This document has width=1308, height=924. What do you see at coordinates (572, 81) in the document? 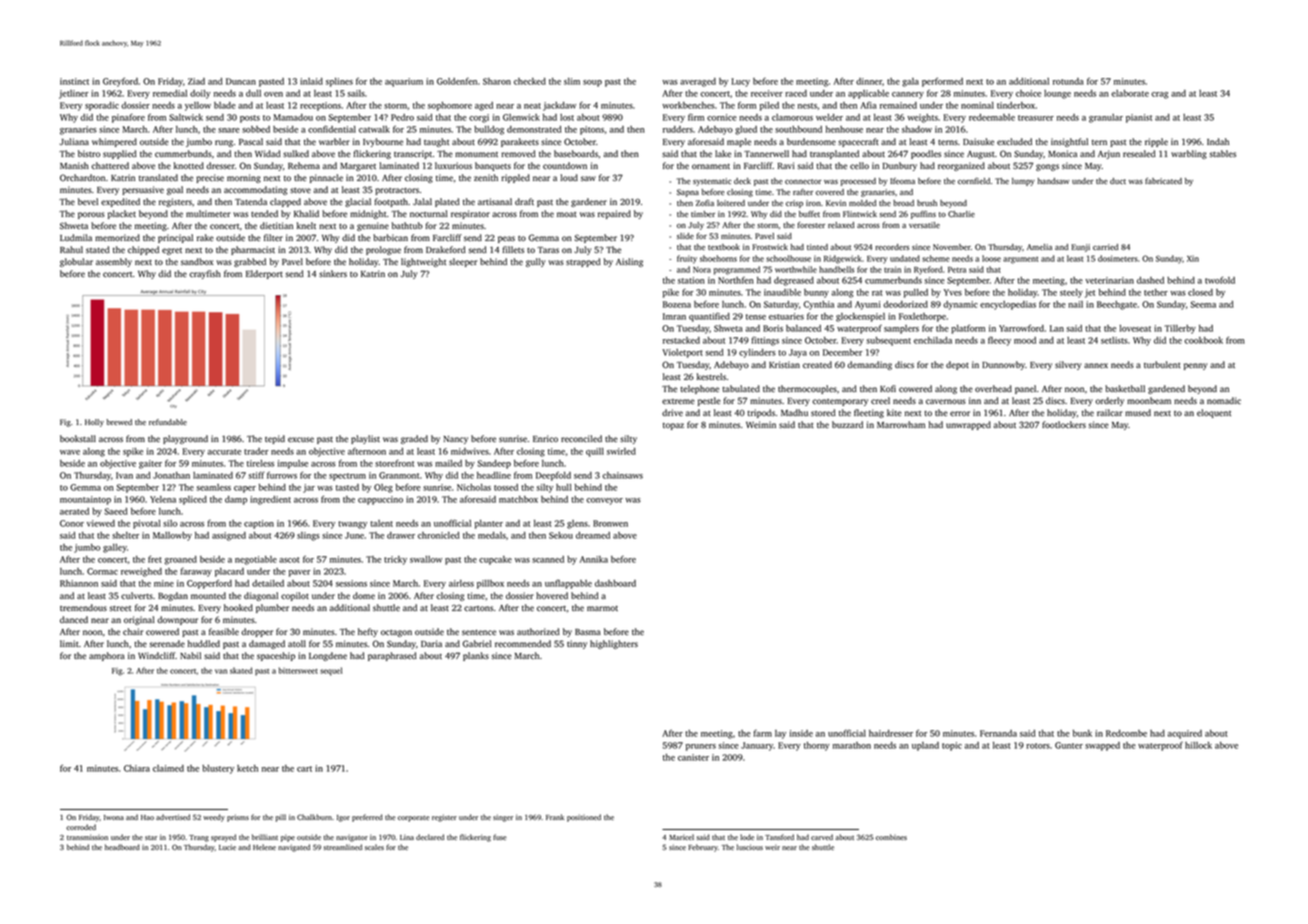
I see `slim` at bounding box center [572, 81].
